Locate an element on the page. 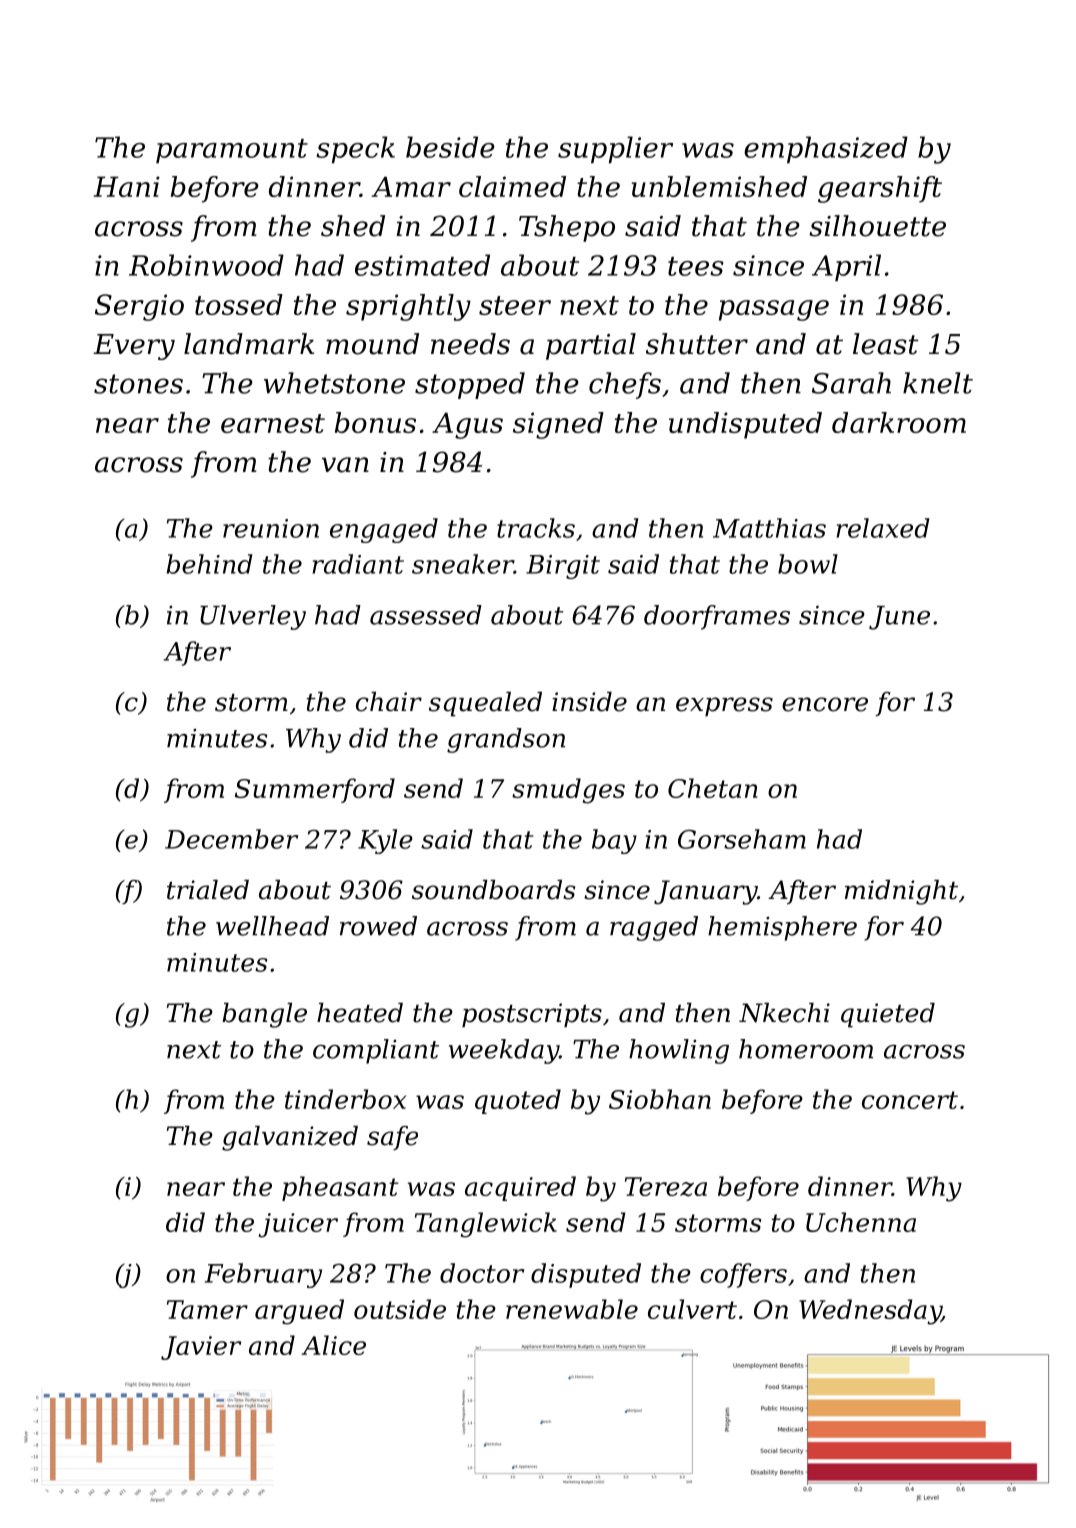 Image resolution: width=1076 pixels, height=1528 pixels. paramount is located at coordinates (232, 151).
